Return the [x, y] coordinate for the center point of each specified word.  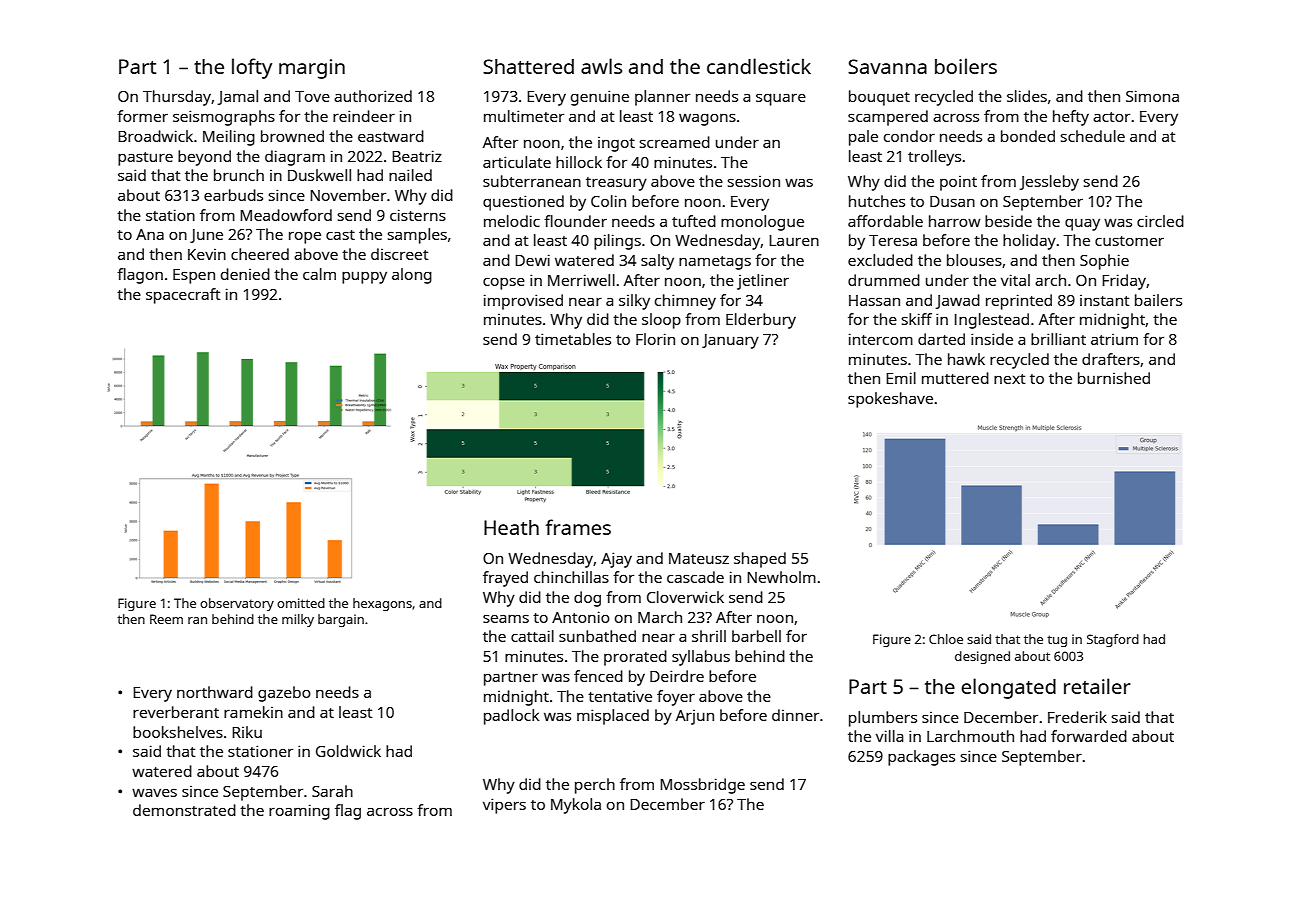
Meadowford [286, 215]
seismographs [224, 118]
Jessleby [1049, 183]
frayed [505, 579]
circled [1160, 221]
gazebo [284, 694]
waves [154, 792]
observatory [237, 604]
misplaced [613, 717]
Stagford [1113, 640]
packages [921, 758]
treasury [616, 184]
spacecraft [183, 296]
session [754, 181]
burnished [1114, 378]
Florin [655, 339]
